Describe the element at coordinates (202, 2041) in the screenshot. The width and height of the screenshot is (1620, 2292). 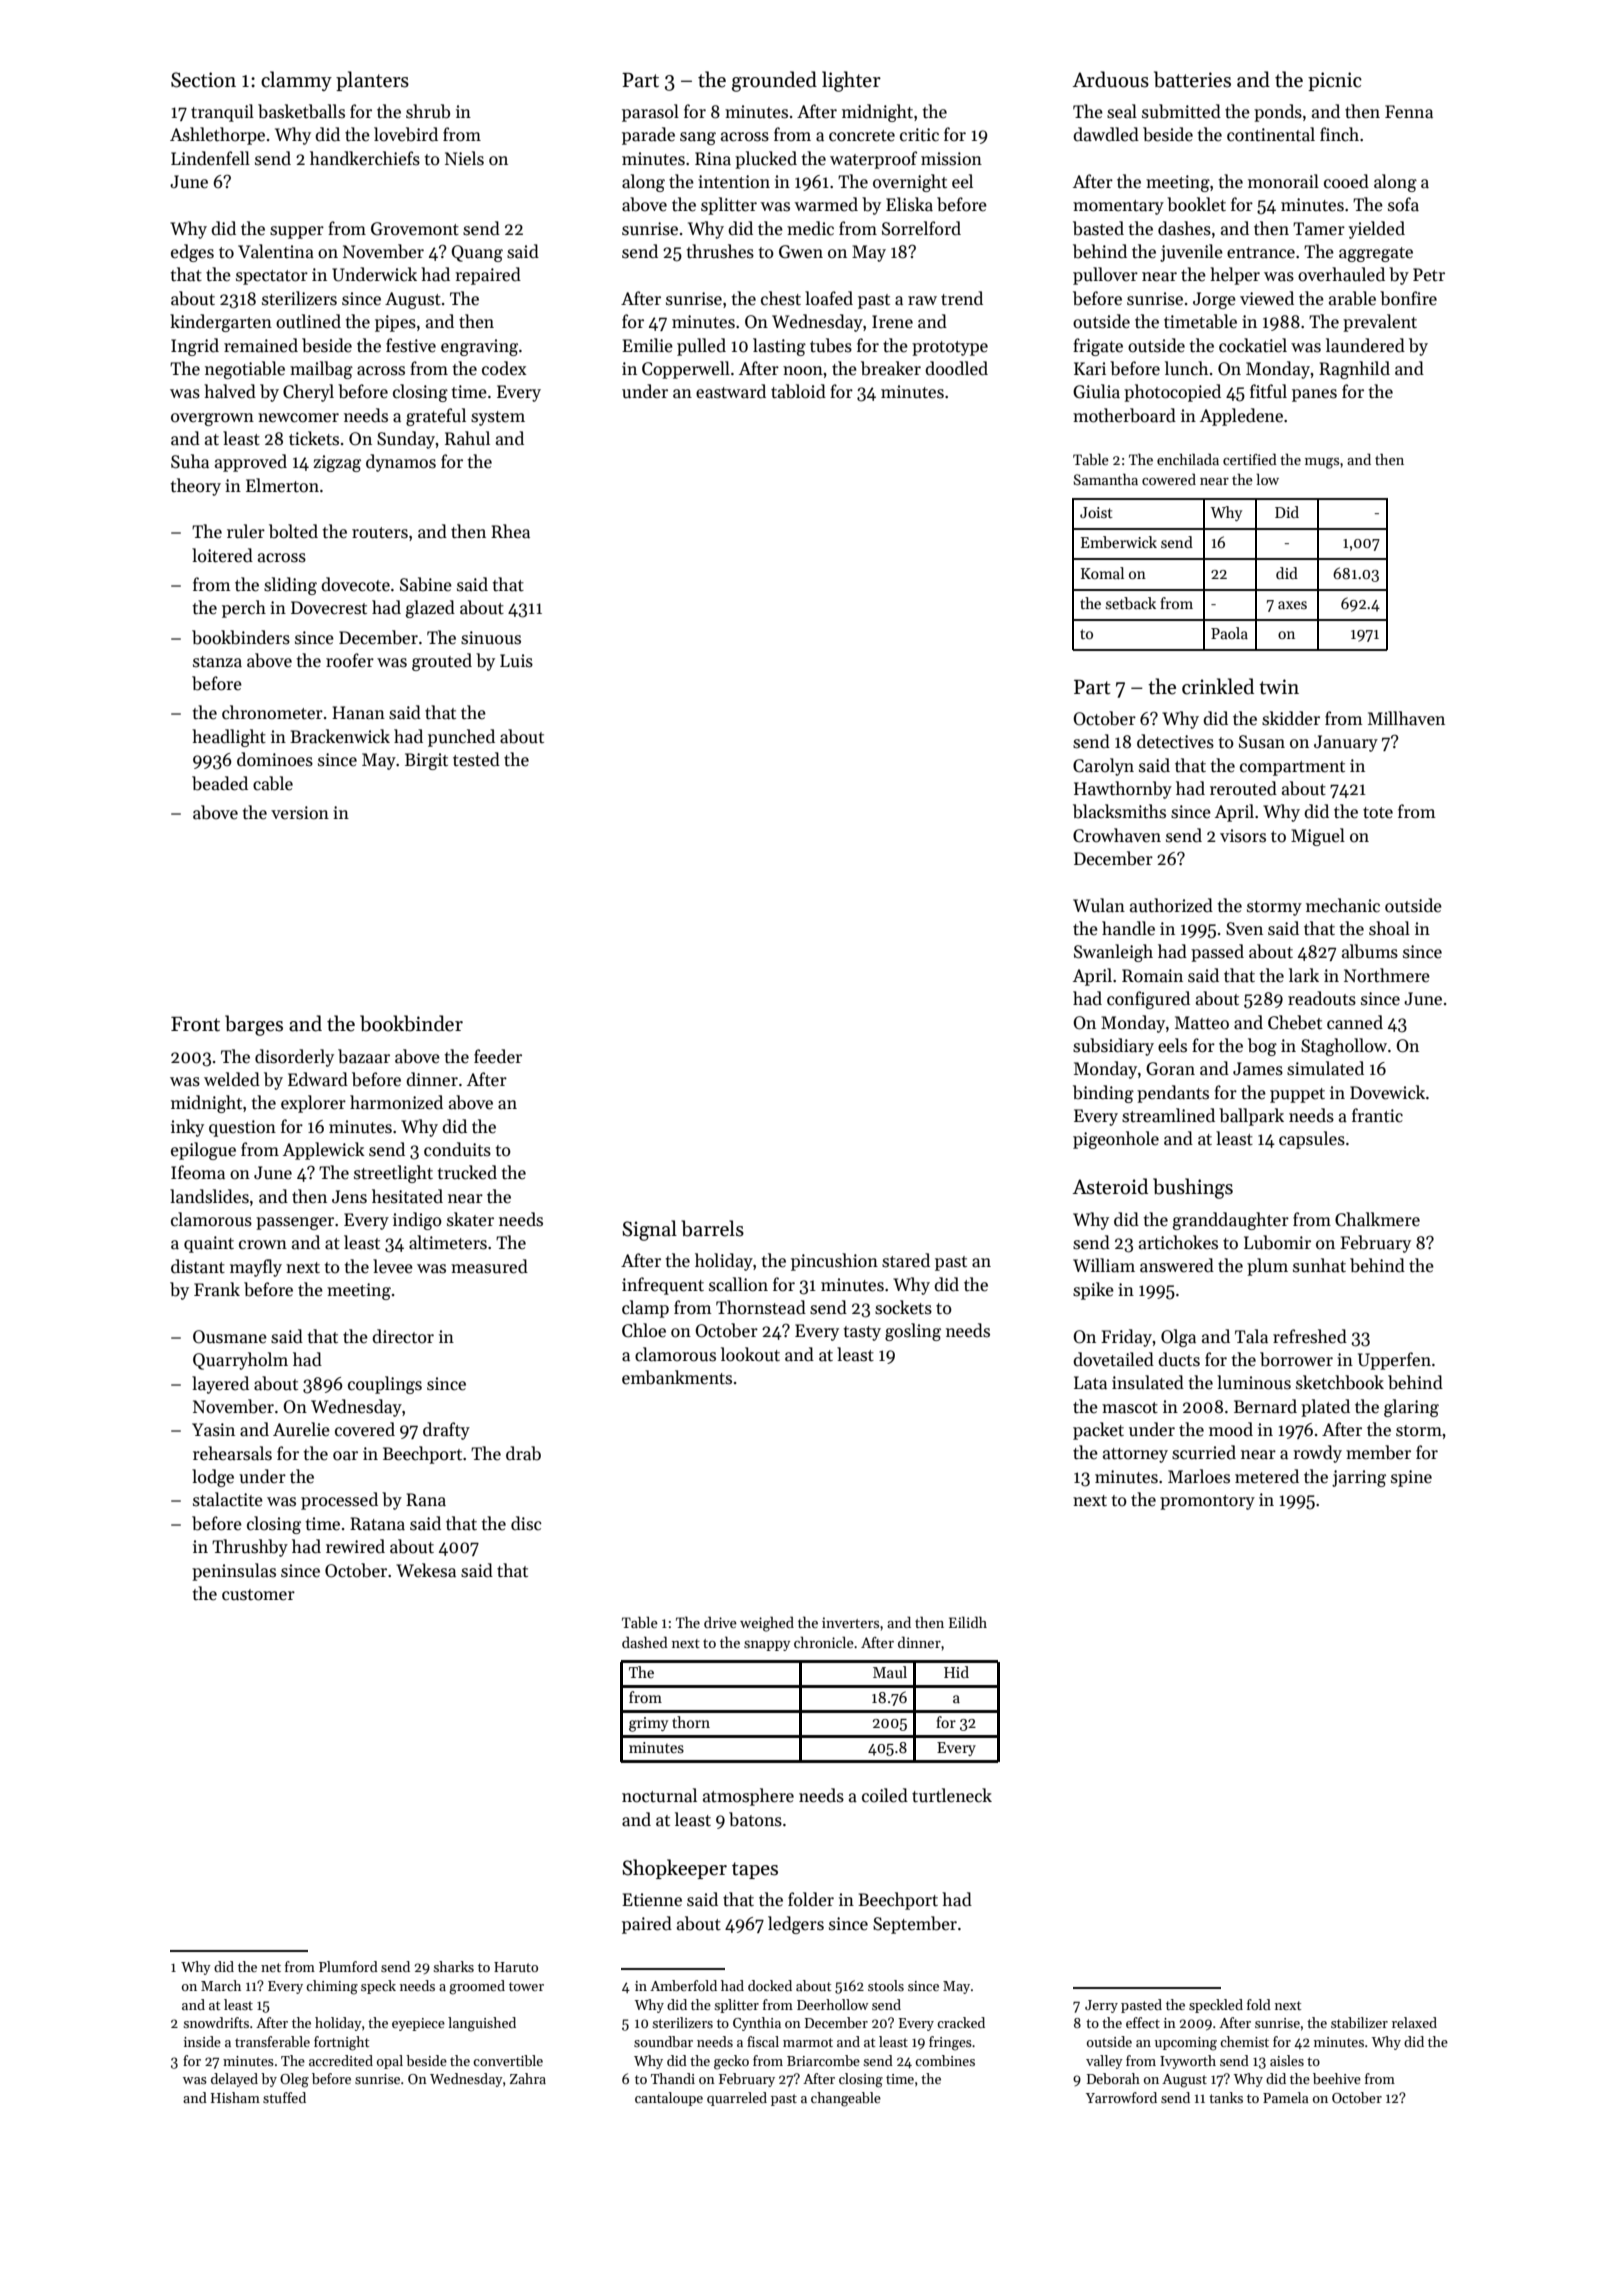
I see `inside` at that location.
